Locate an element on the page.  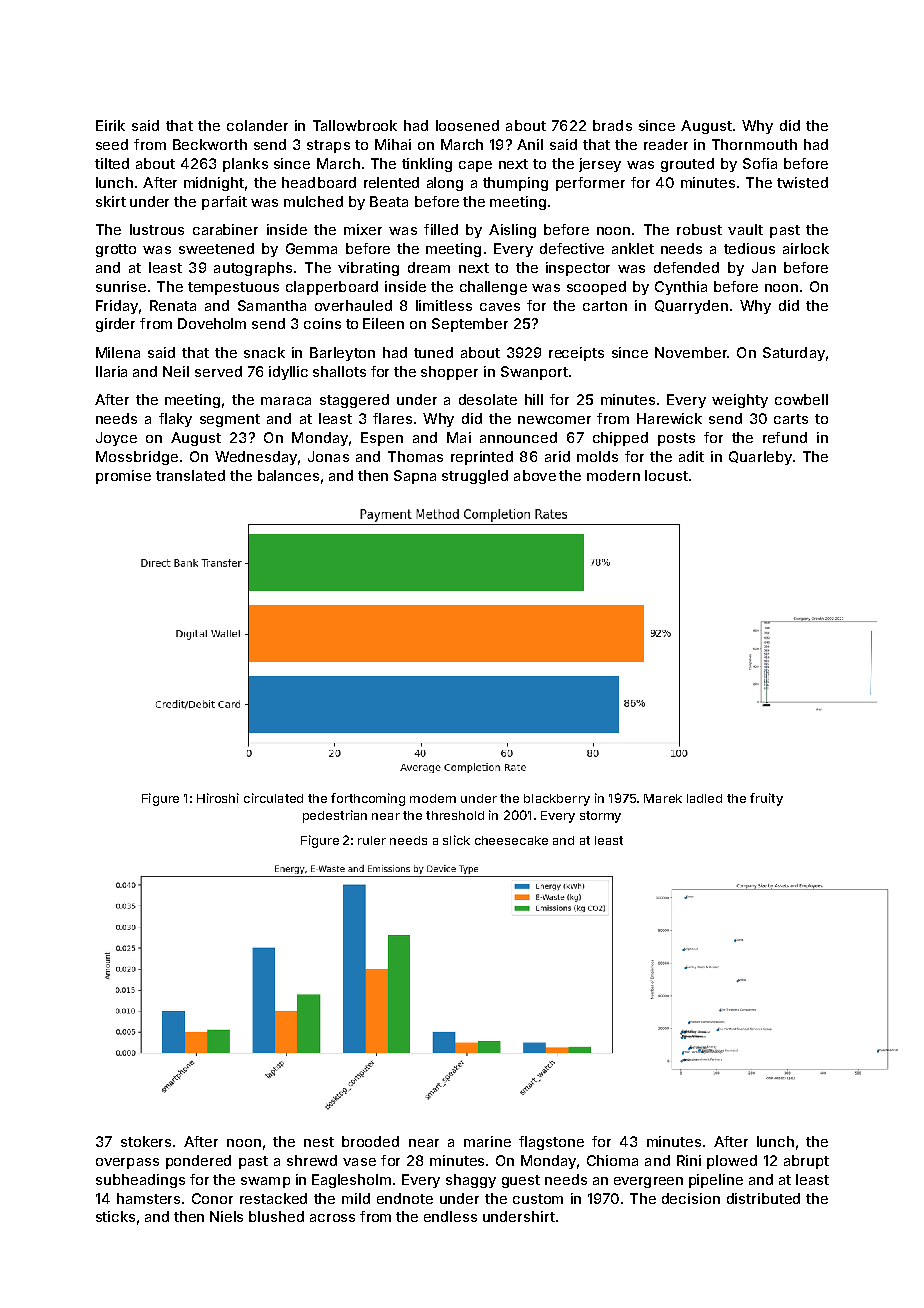
abrupt is located at coordinates (806, 1162).
